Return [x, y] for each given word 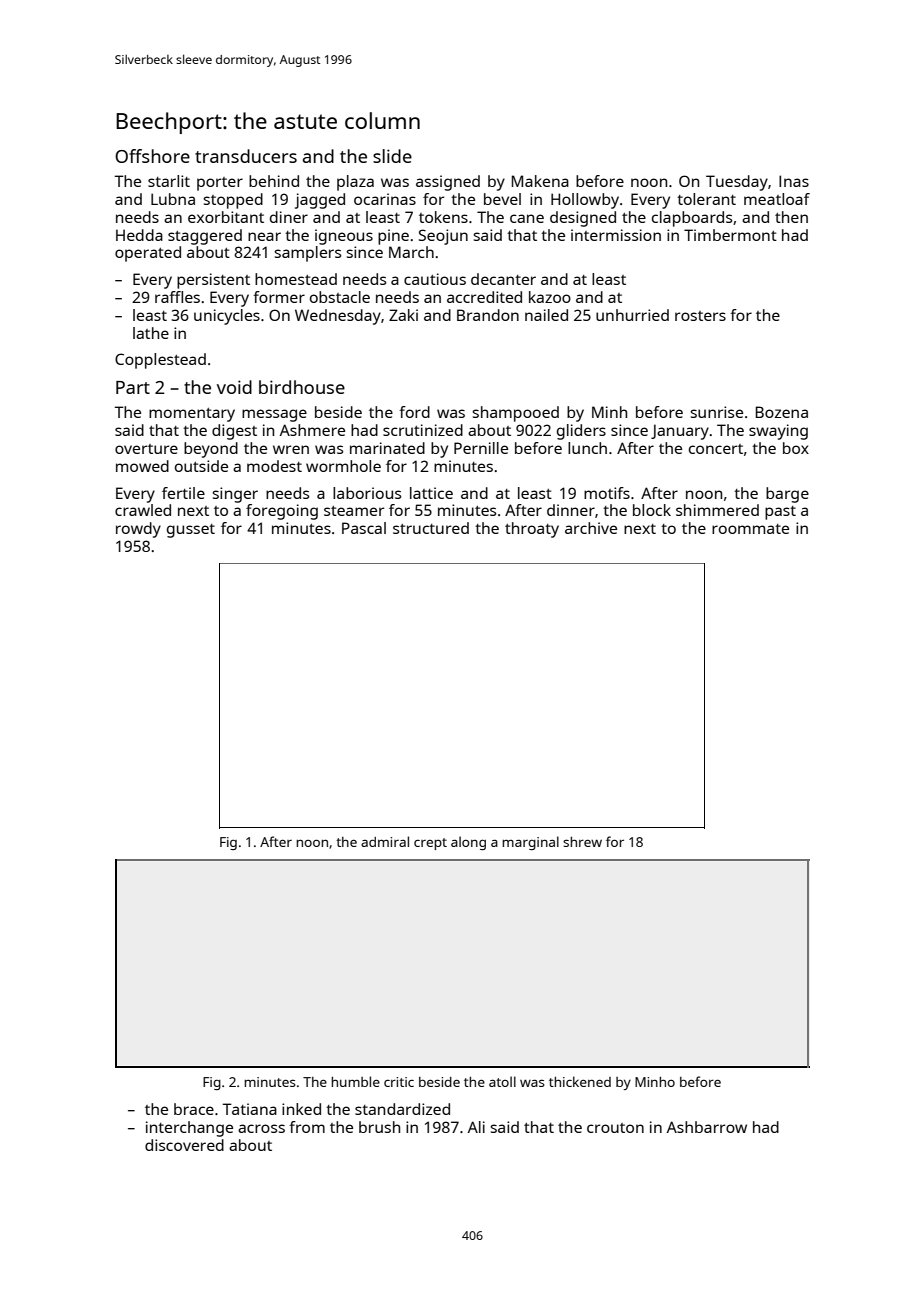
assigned [448, 183]
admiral [385, 841]
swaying [778, 432]
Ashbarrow [707, 1127]
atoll [502, 1081]
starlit [169, 181]
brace [194, 1109]
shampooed [515, 414]
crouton [615, 1128]
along [468, 843]
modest [274, 466]
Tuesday [737, 183]
